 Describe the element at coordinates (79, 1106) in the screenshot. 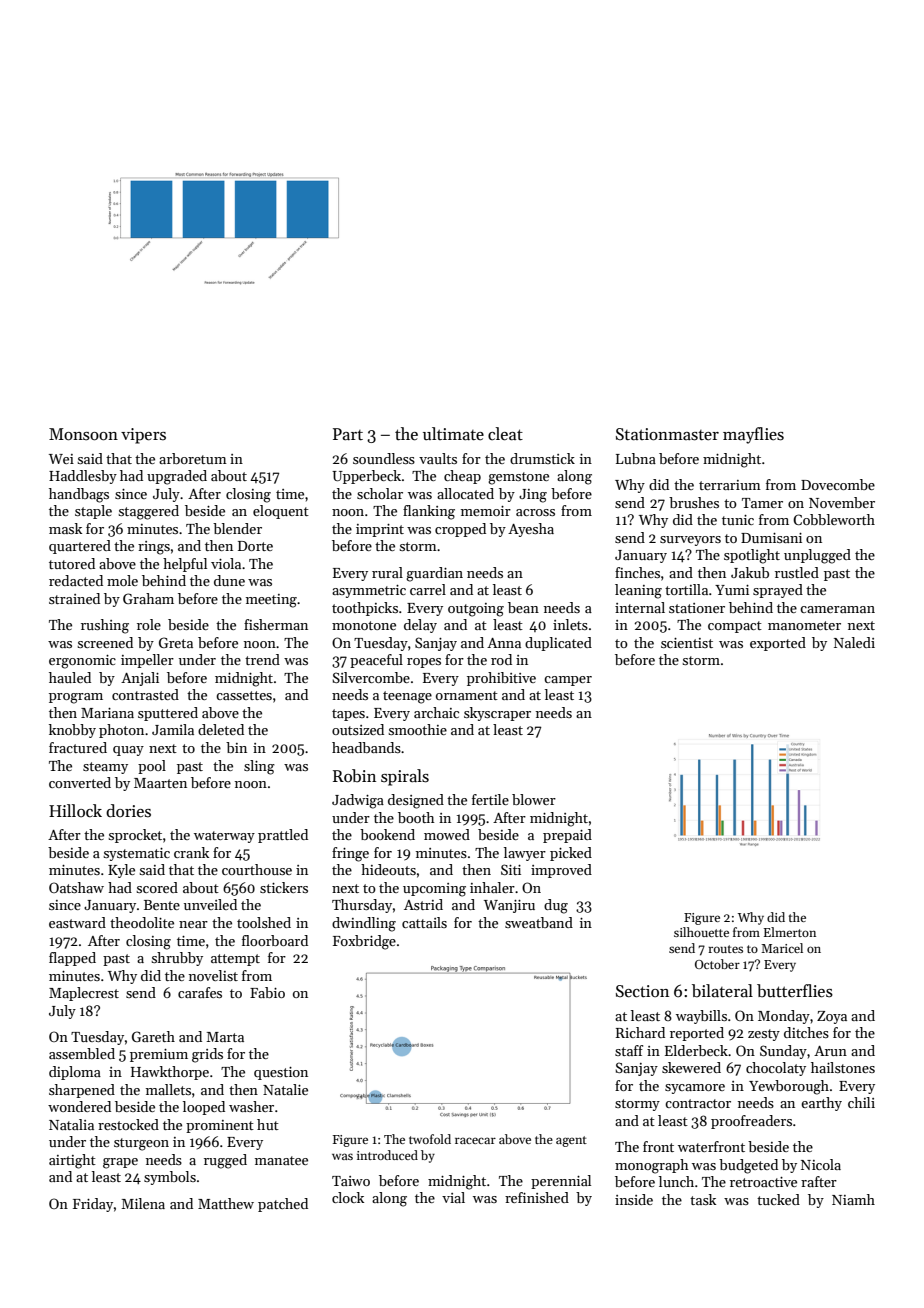

I see `wondered` at that location.
